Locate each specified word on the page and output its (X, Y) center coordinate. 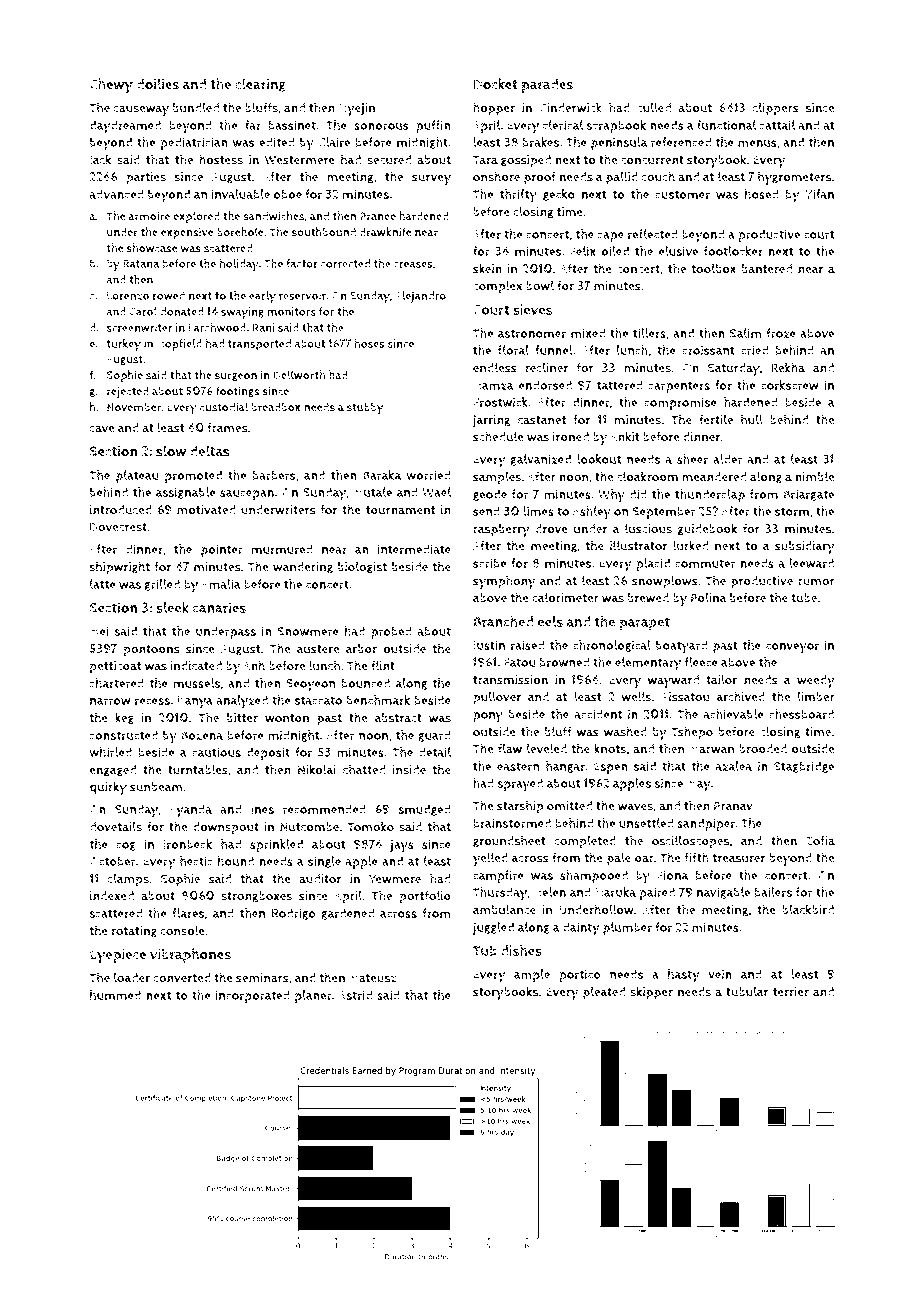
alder (728, 459)
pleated (604, 993)
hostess (221, 159)
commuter (705, 563)
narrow (110, 701)
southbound (324, 232)
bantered (767, 269)
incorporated (252, 996)
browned (565, 662)
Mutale (372, 492)
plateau (137, 476)
